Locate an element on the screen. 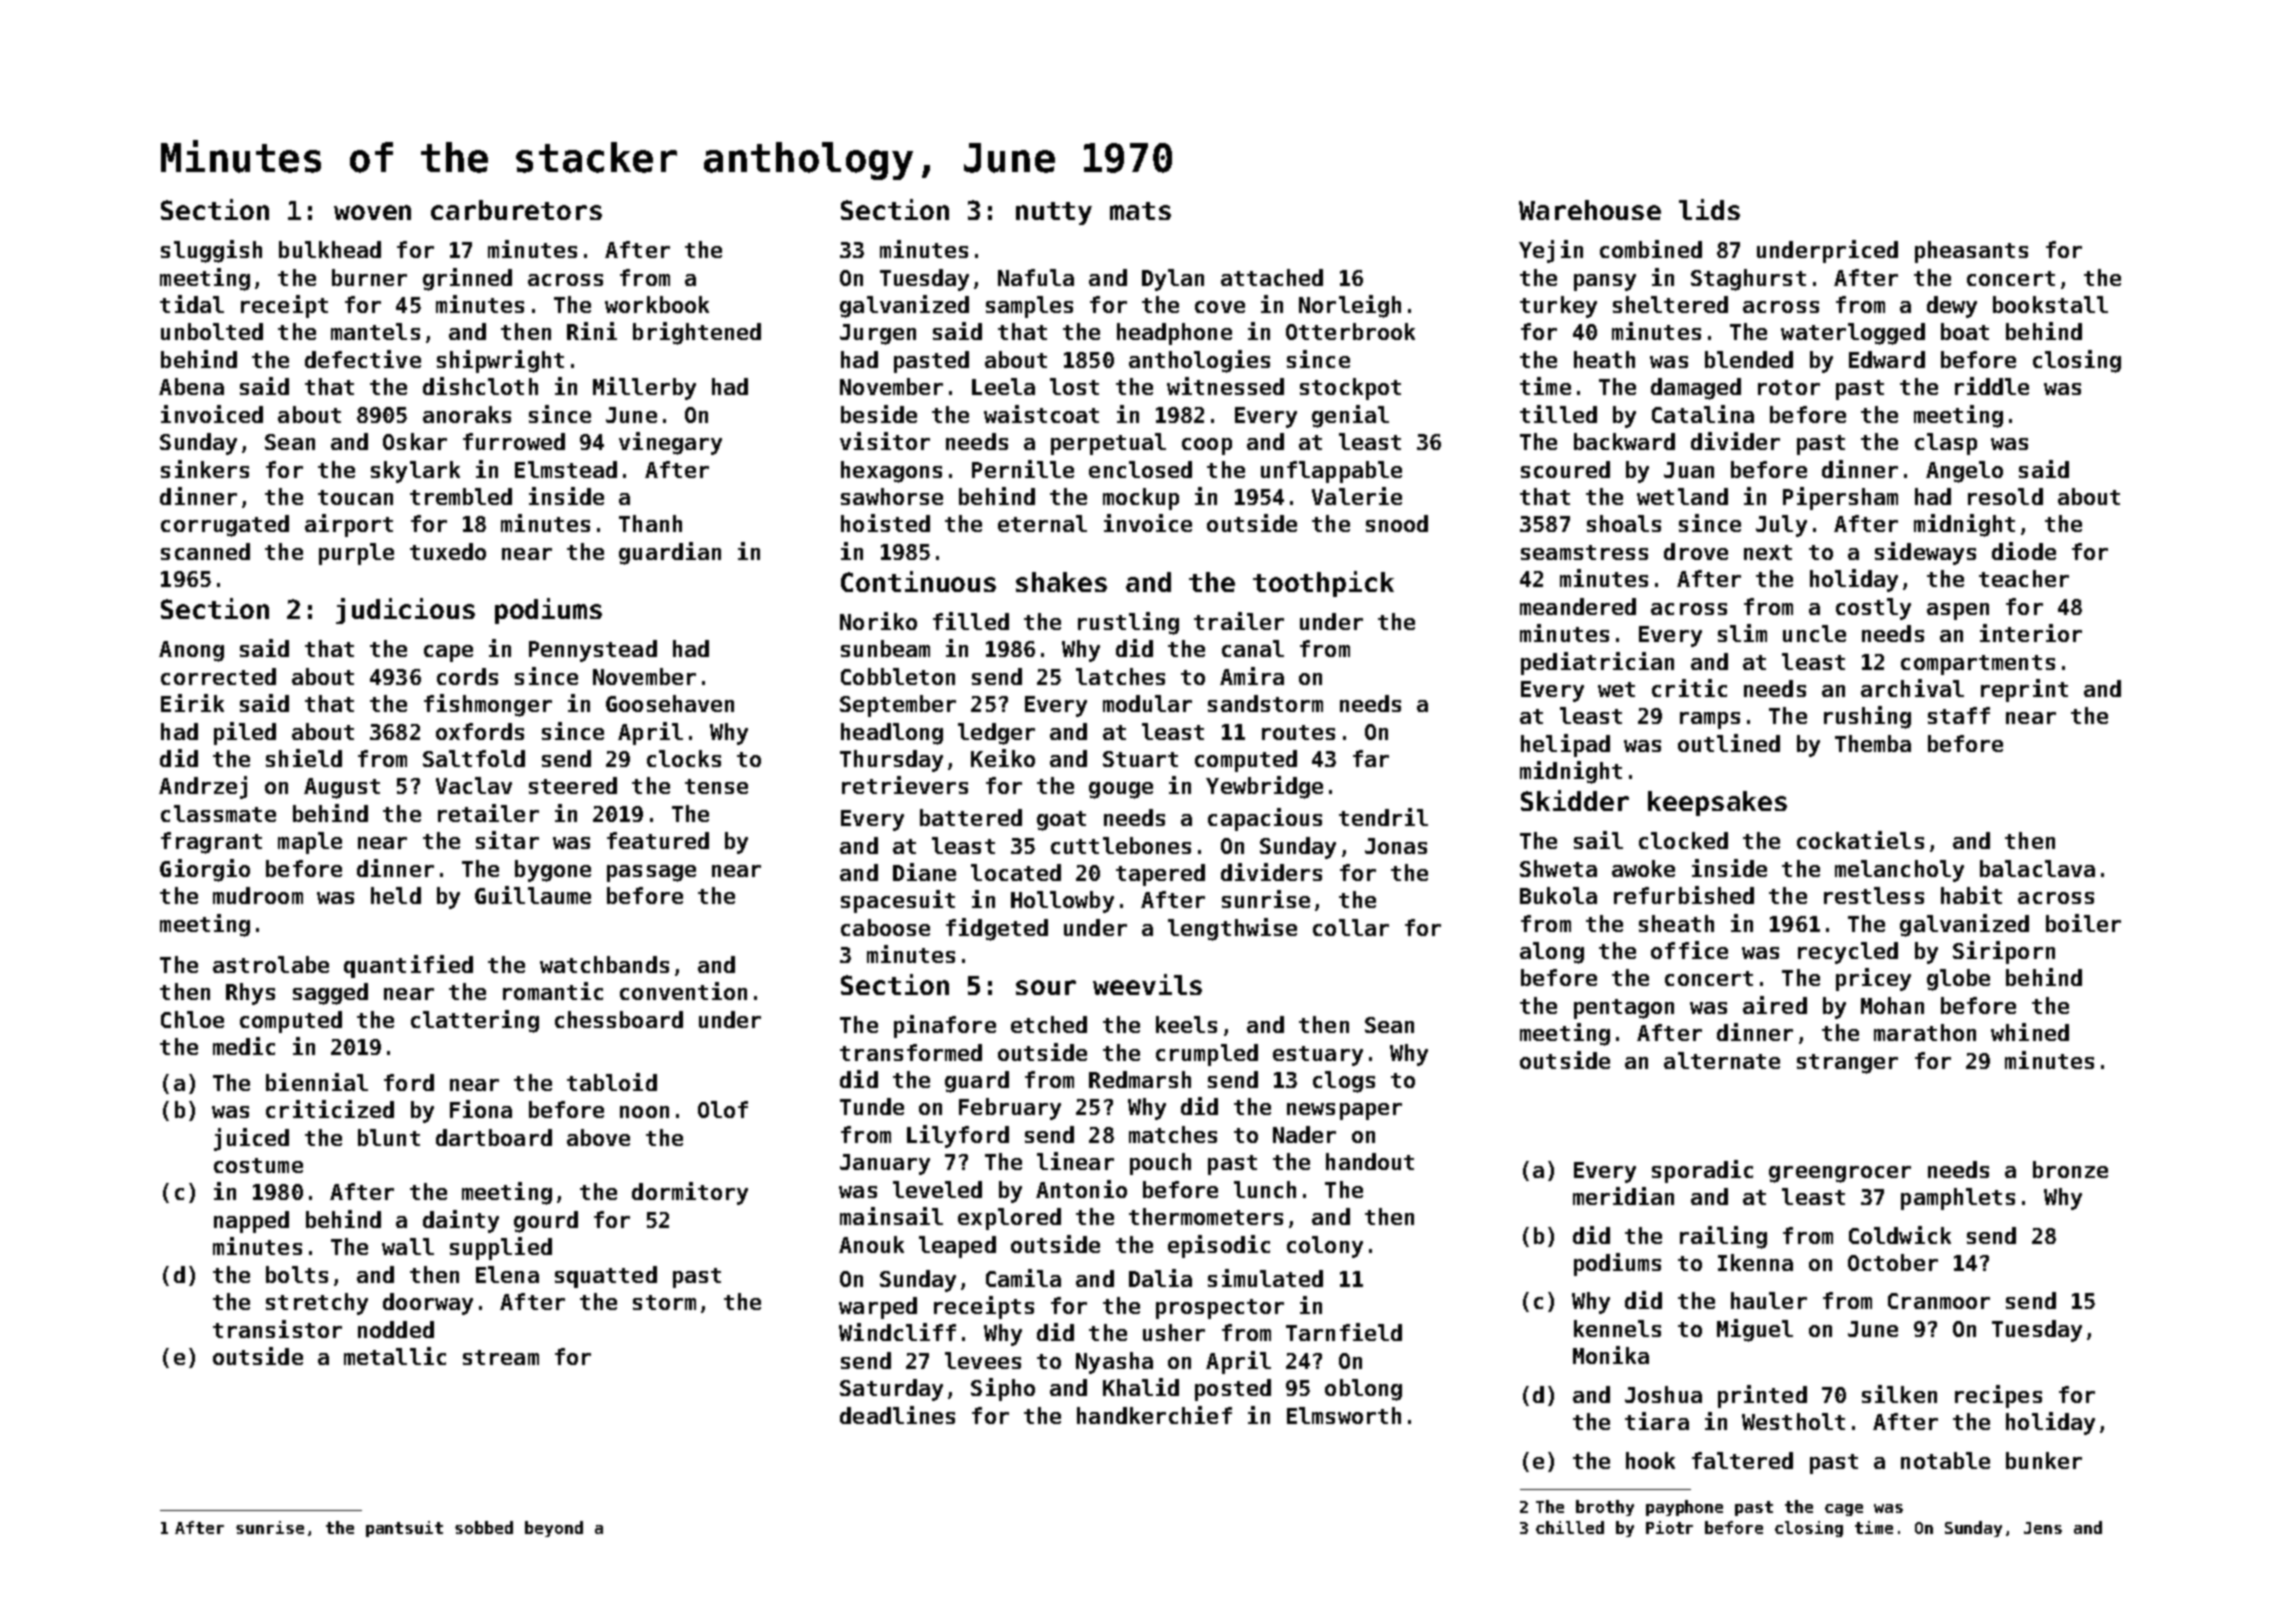  pheasants is located at coordinates (1971, 252).
